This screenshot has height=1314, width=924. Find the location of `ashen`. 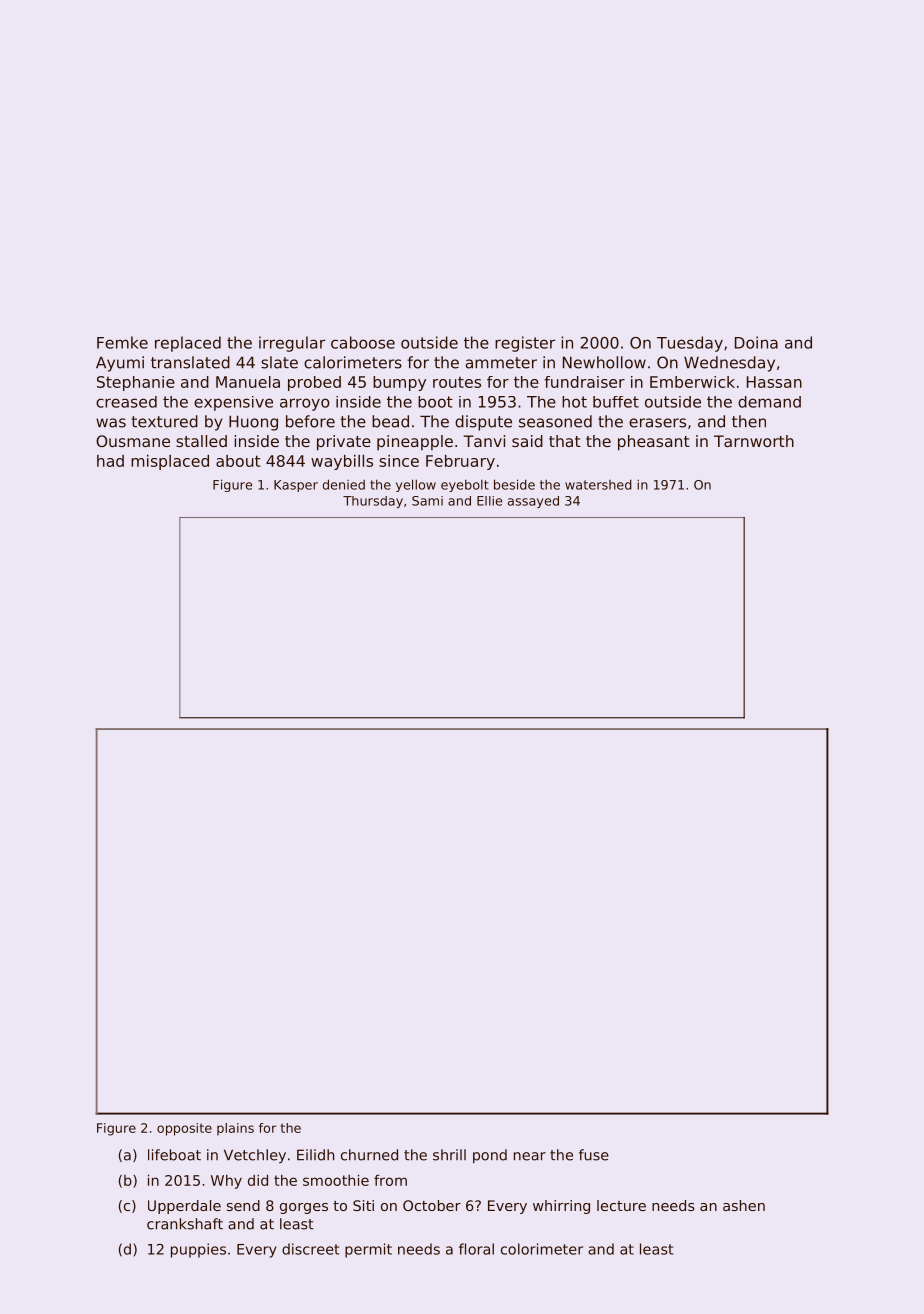

ashen is located at coordinates (744, 1205).
